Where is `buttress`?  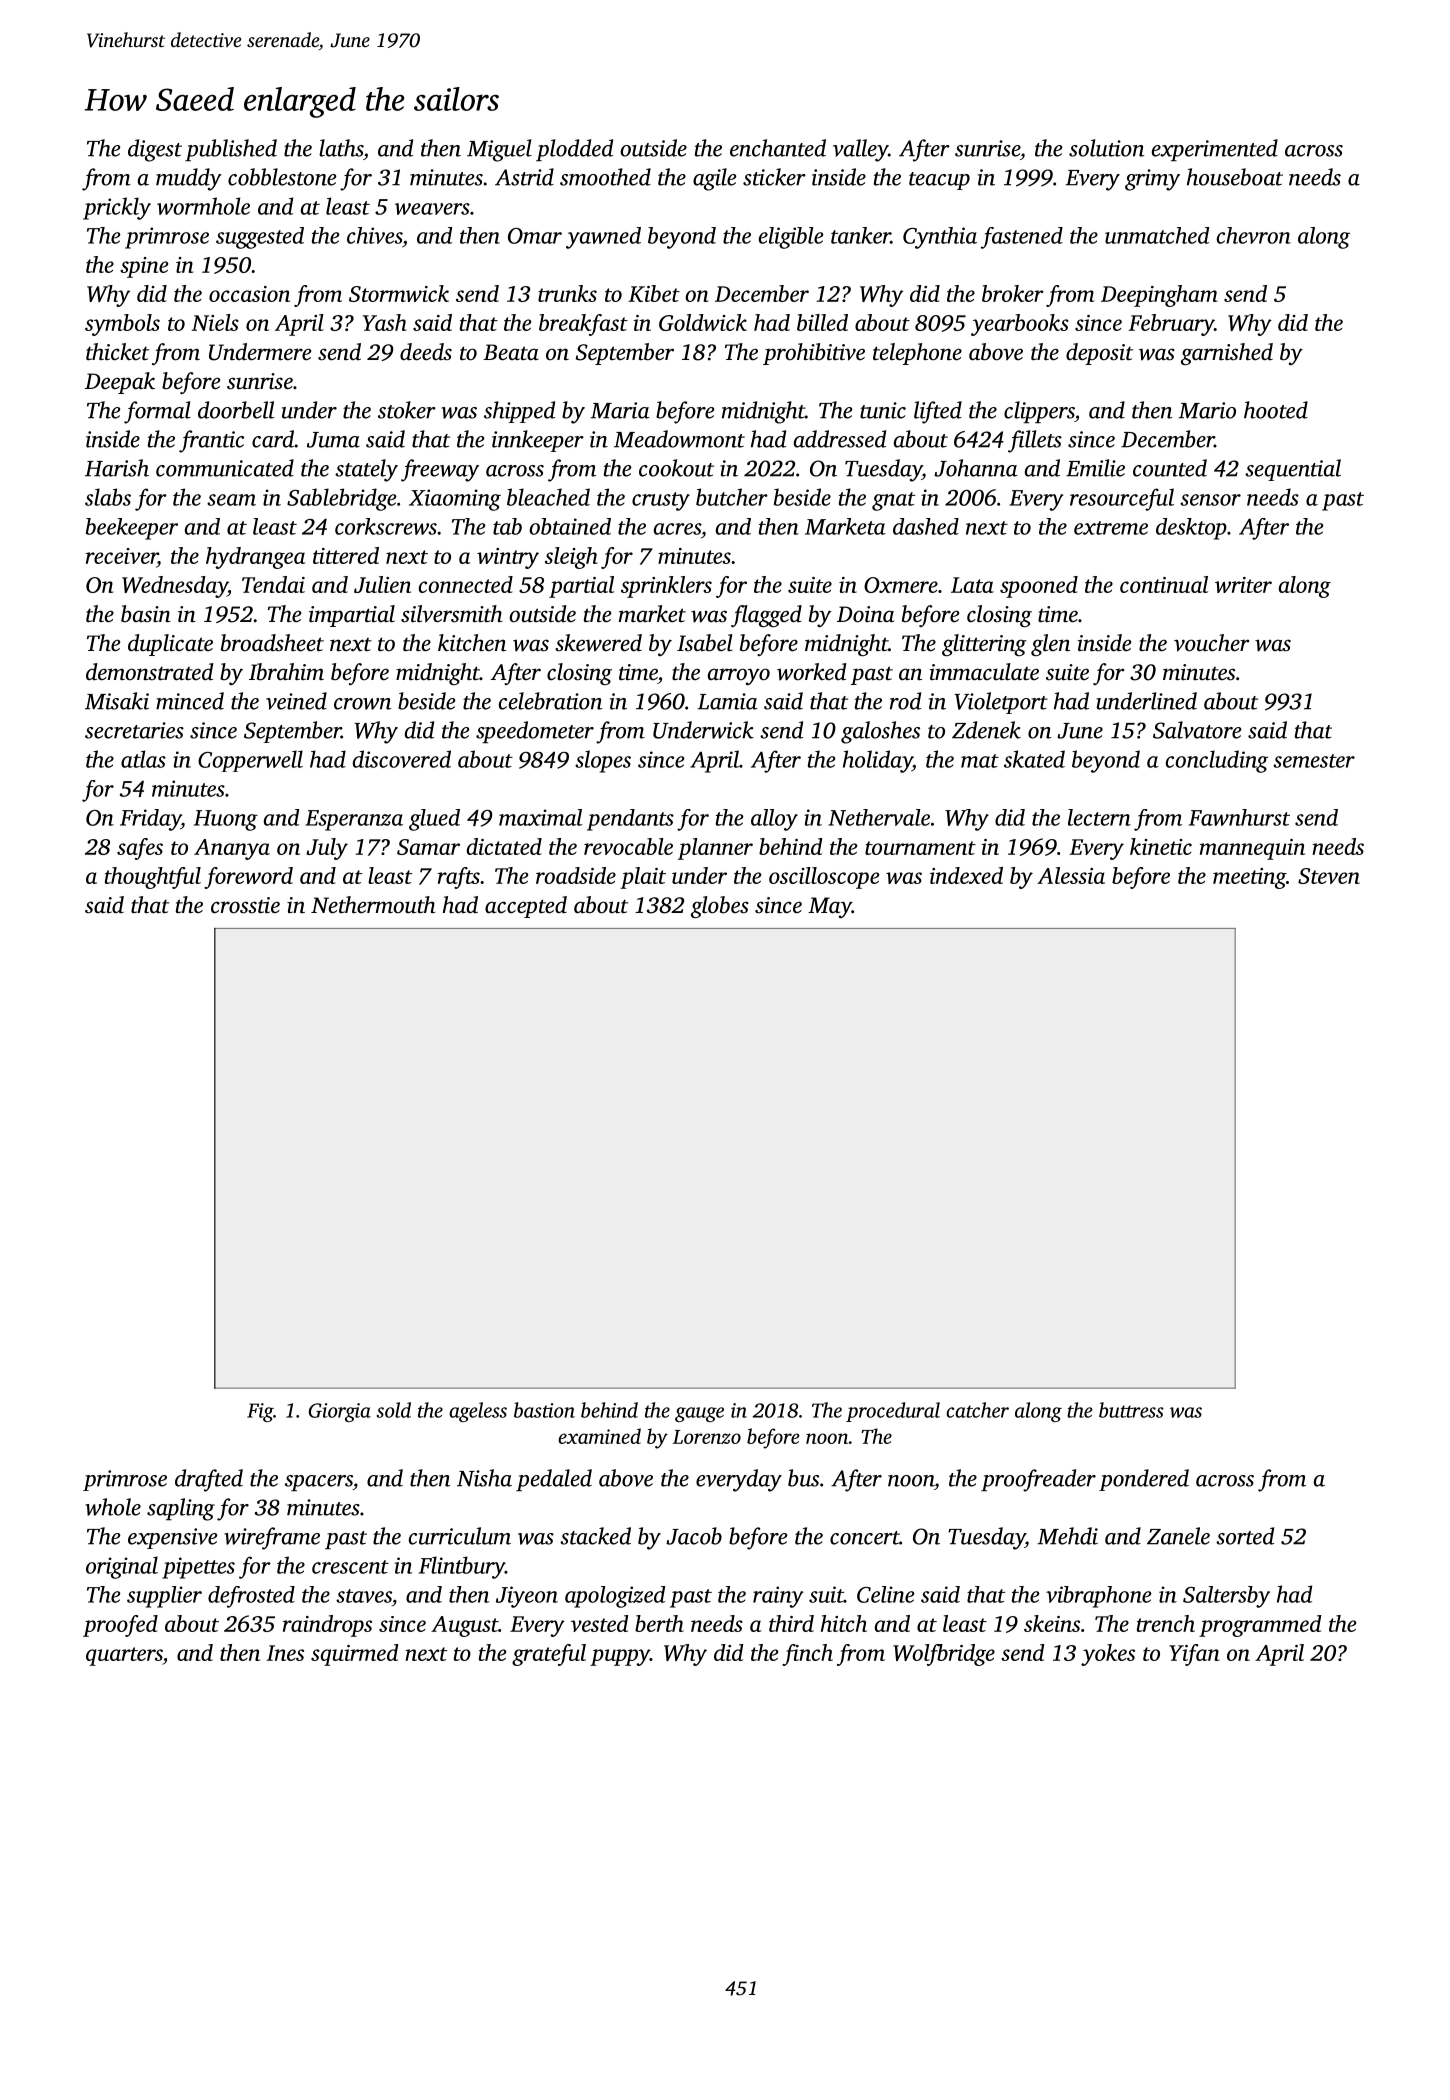 buttress is located at coordinates (1131, 1410).
